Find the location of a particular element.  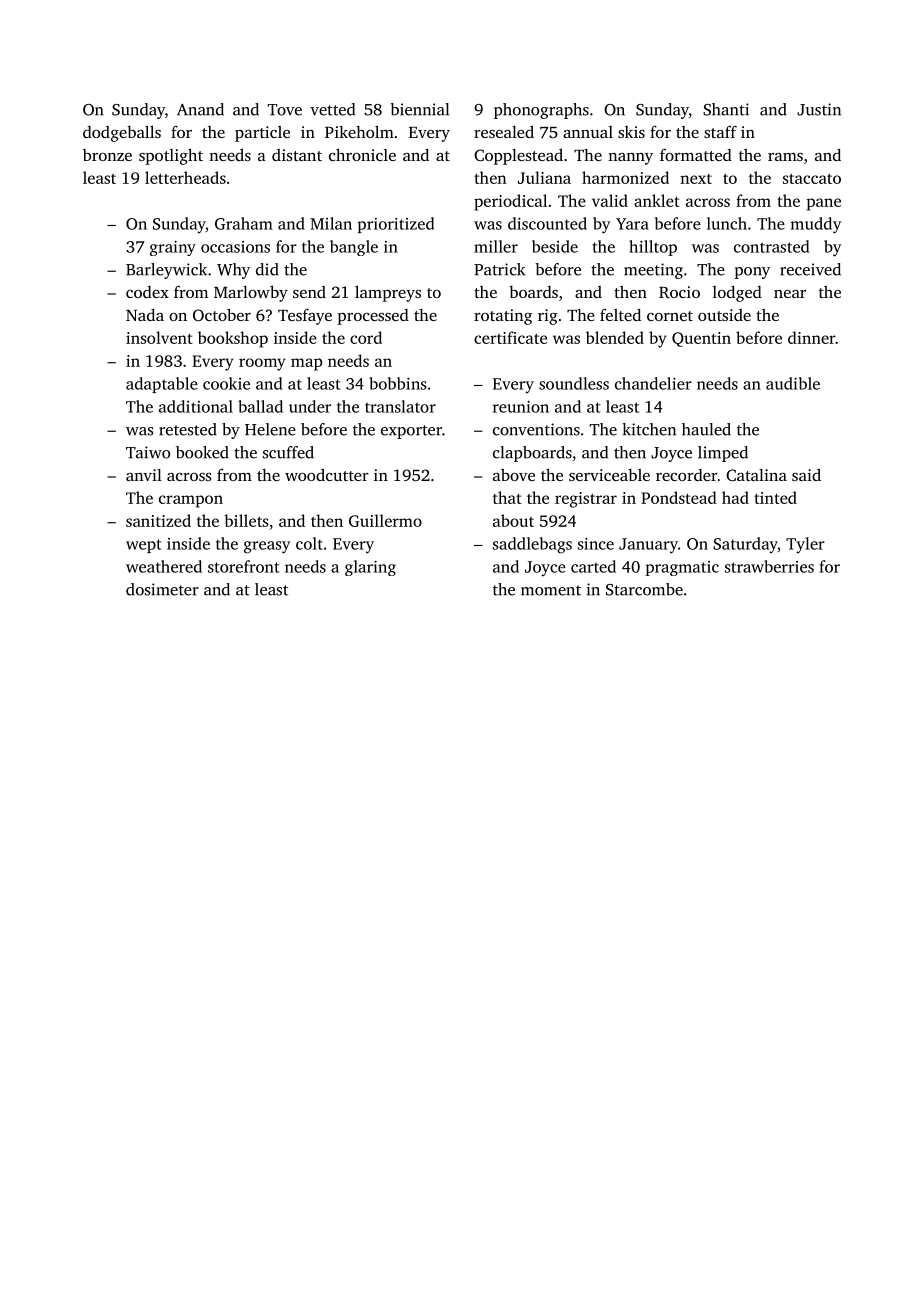

above is located at coordinates (514, 475).
